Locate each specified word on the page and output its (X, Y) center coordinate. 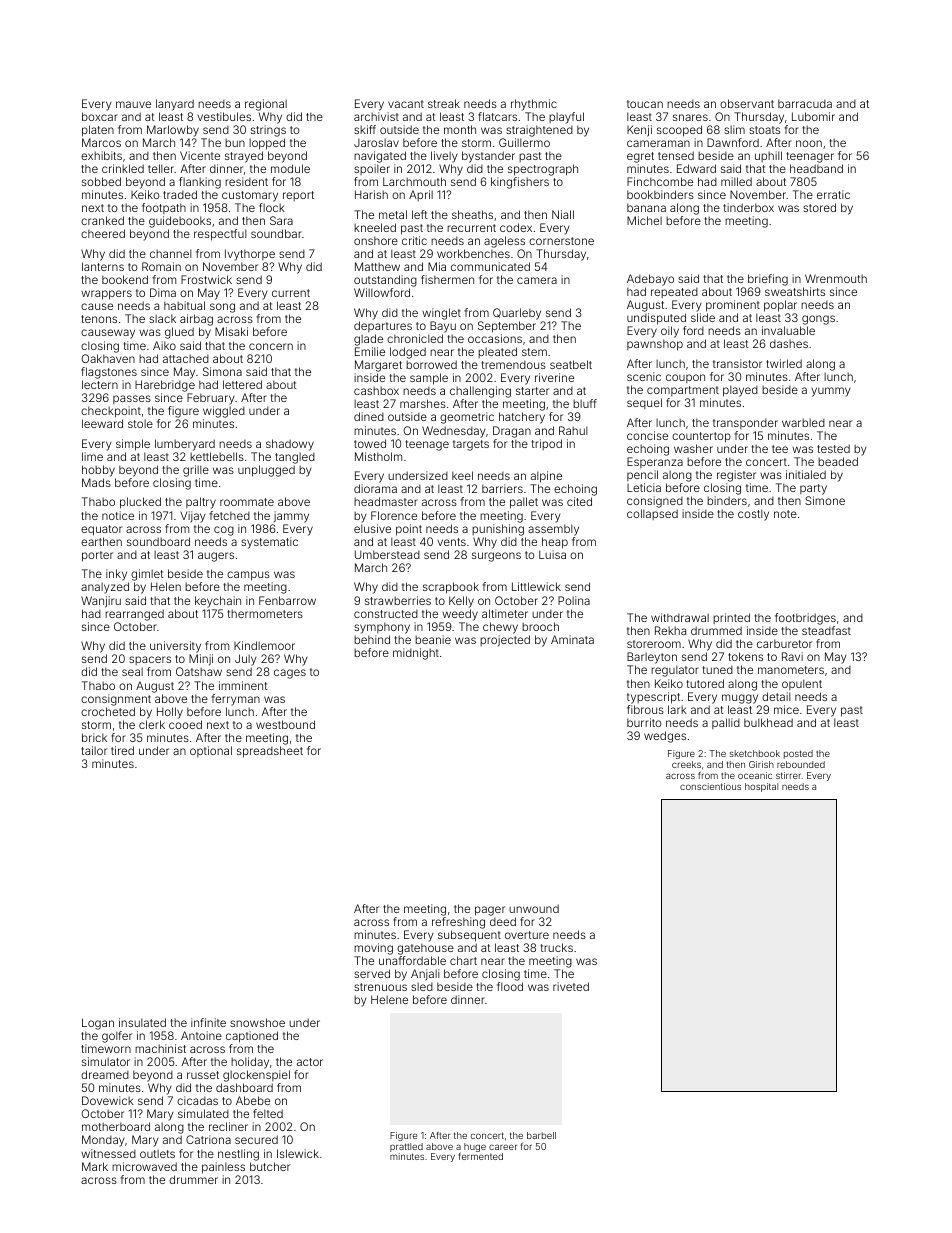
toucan (645, 104)
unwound (534, 908)
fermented (480, 1156)
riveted (571, 986)
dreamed (105, 1074)
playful (566, 118)
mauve (133, 104)
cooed (185, 724)
